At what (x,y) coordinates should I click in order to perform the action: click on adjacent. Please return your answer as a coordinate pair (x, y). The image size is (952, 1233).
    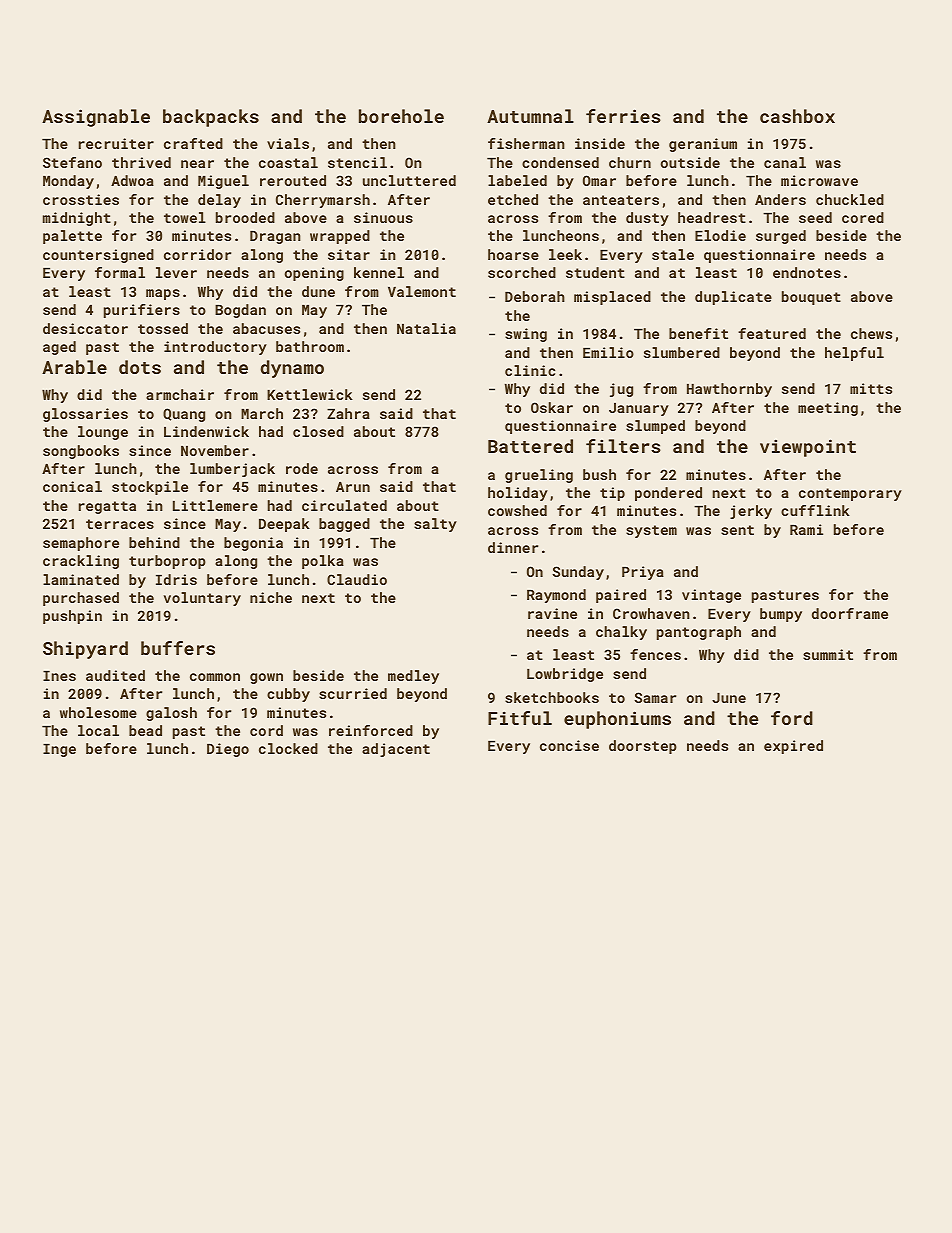
    Looking at the image, I should click on (396, 750).
